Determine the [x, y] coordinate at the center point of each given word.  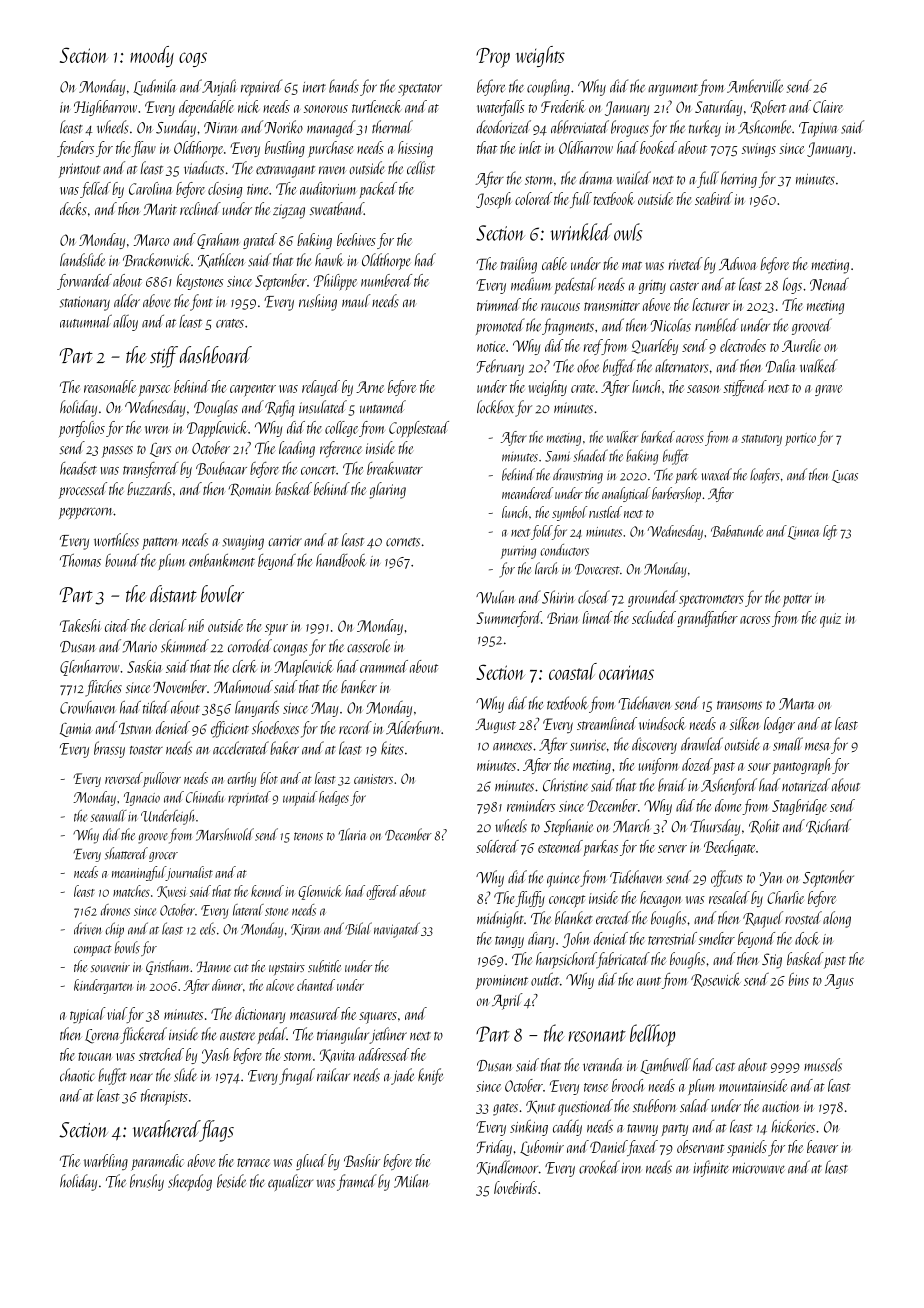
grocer [163, 857]
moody [152, 56]
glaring [388, 490]
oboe [588, 366]
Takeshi [80, 625]
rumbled [717, 325]
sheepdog [190, 1182]
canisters [373, 779]
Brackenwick [156, 260]
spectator [420, 90]
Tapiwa [818, 129]
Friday [494, 1148]
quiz [830, 620]
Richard [828, 826]
